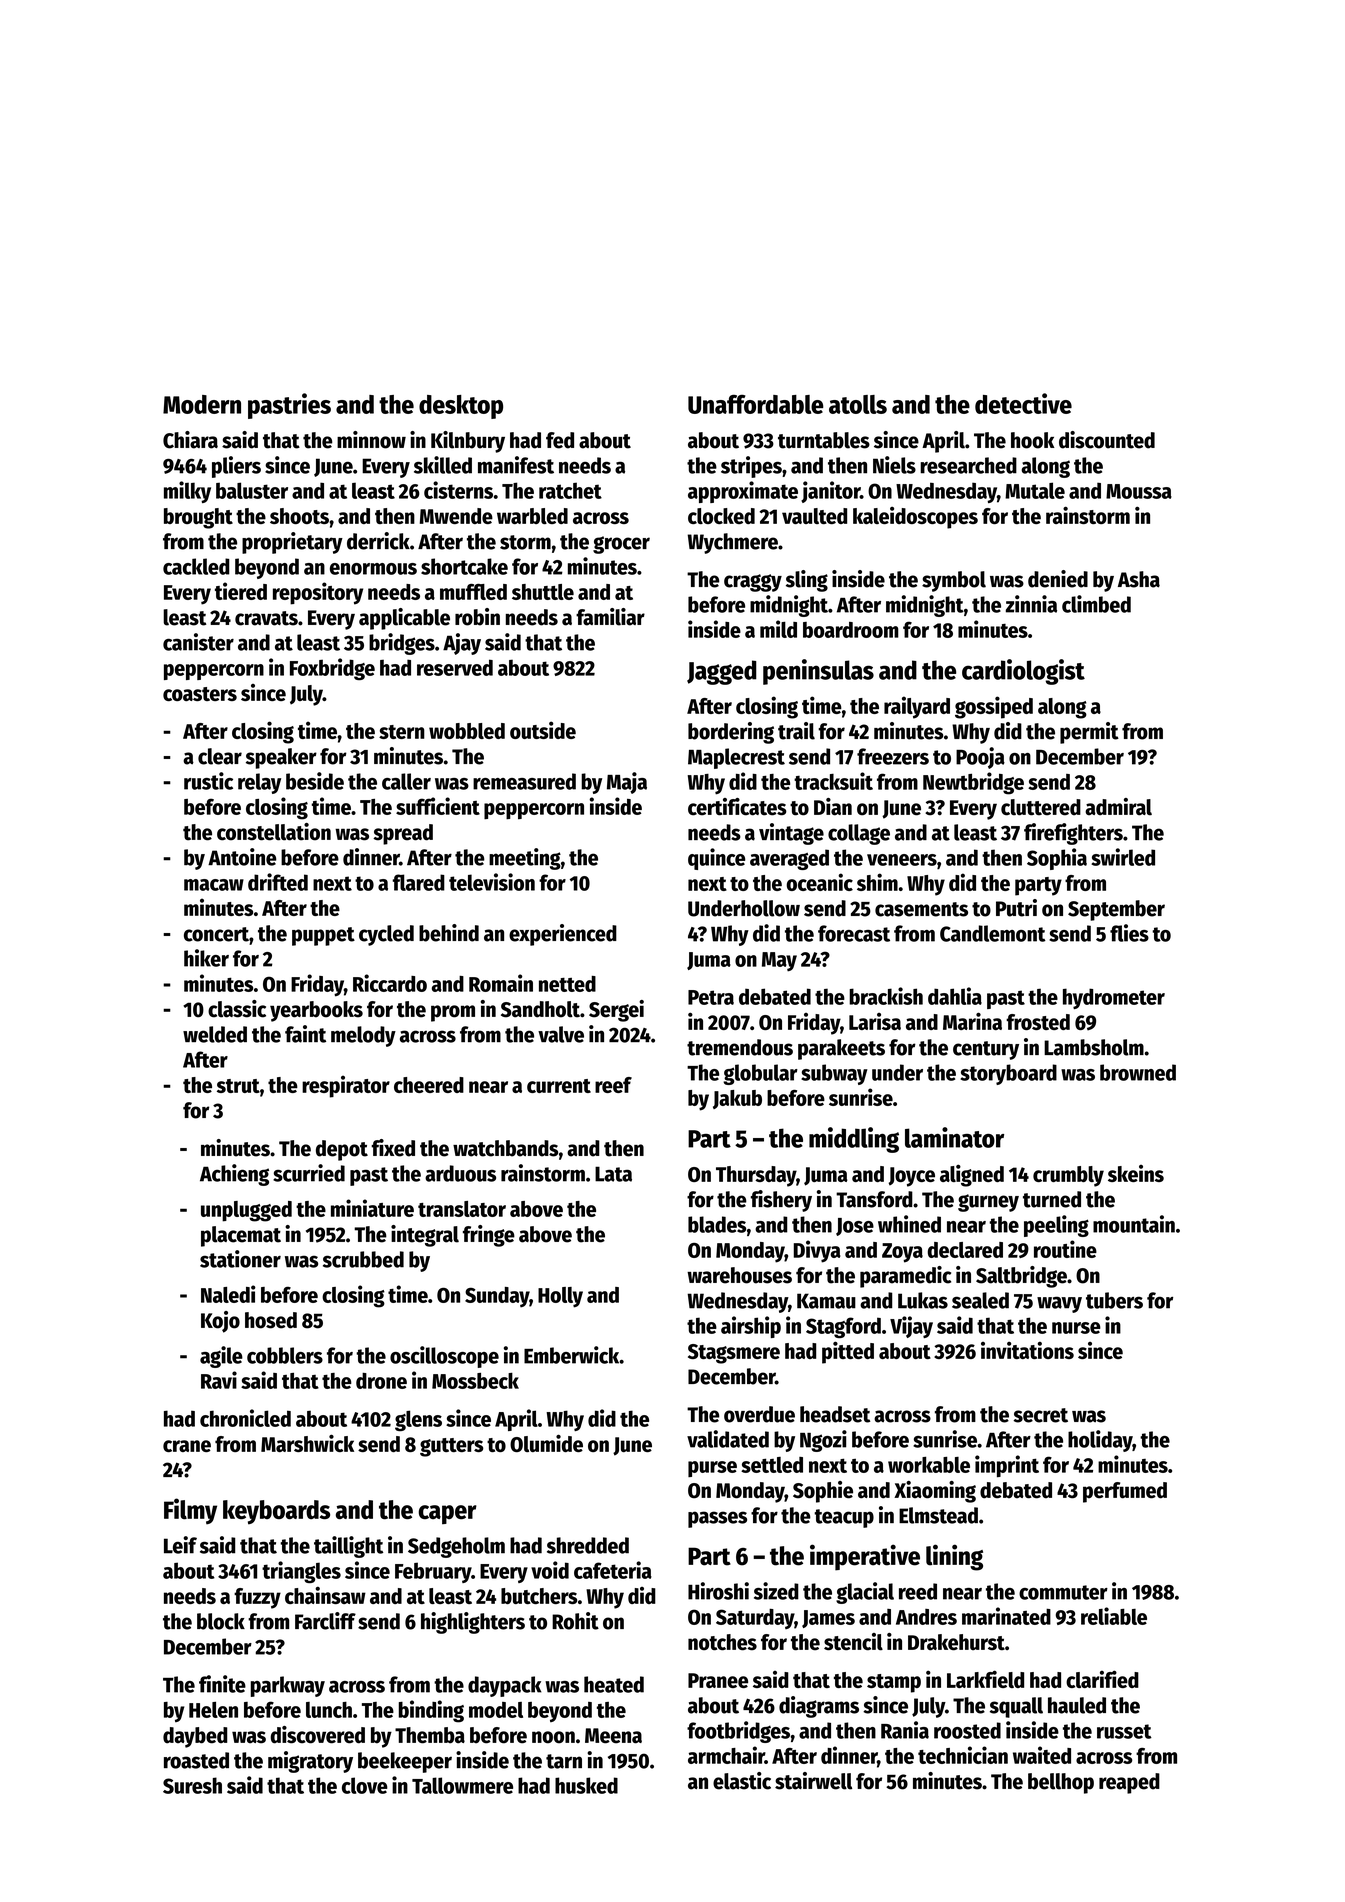  I want to click on macaw, so click(214, 885).
